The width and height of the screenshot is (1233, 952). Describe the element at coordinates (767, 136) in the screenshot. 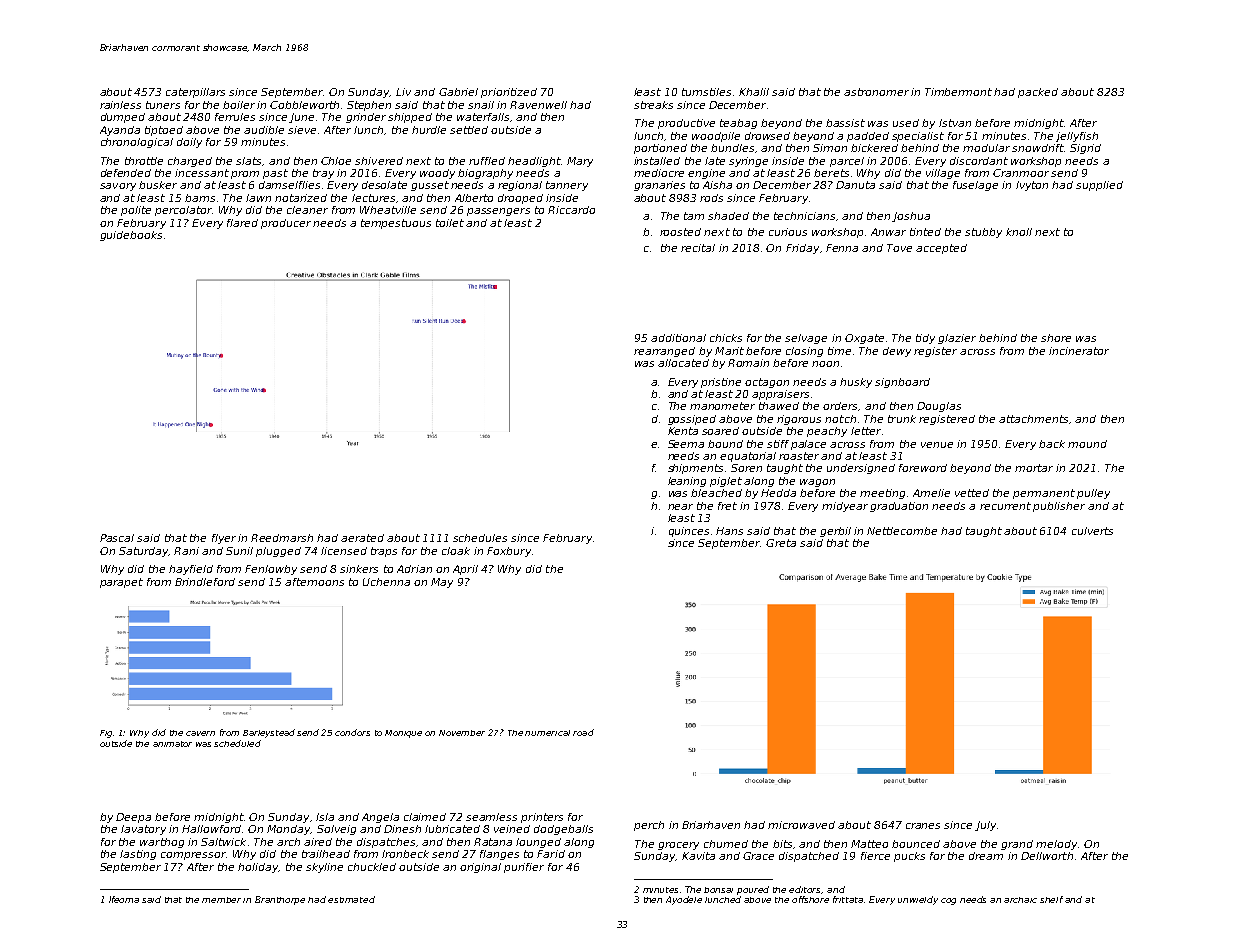

I see `drowsed` at that location.
